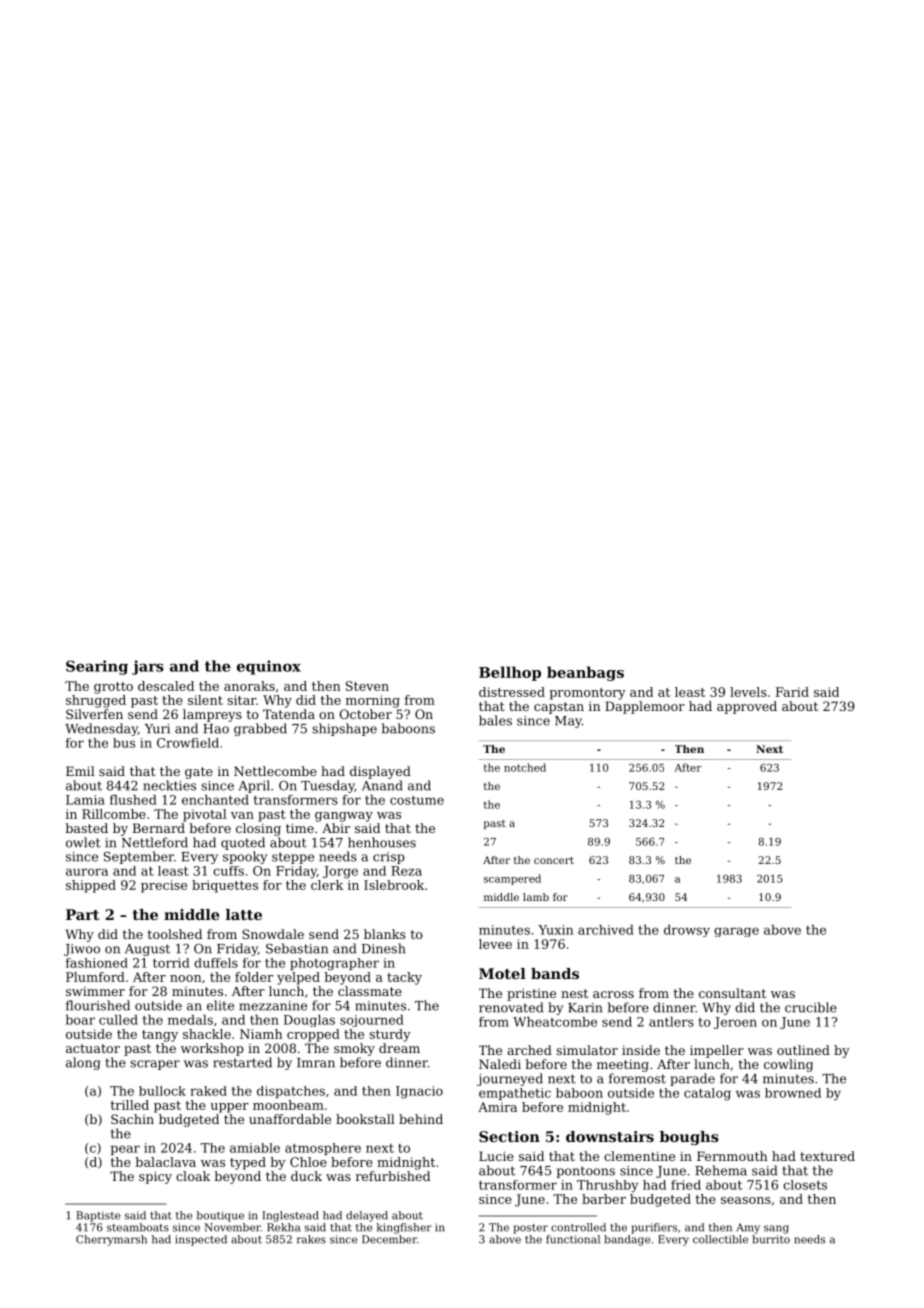  What do you see at coordinates (771, 1239) in the image?
I see `burrito` at bounding box center [771, 1239].
